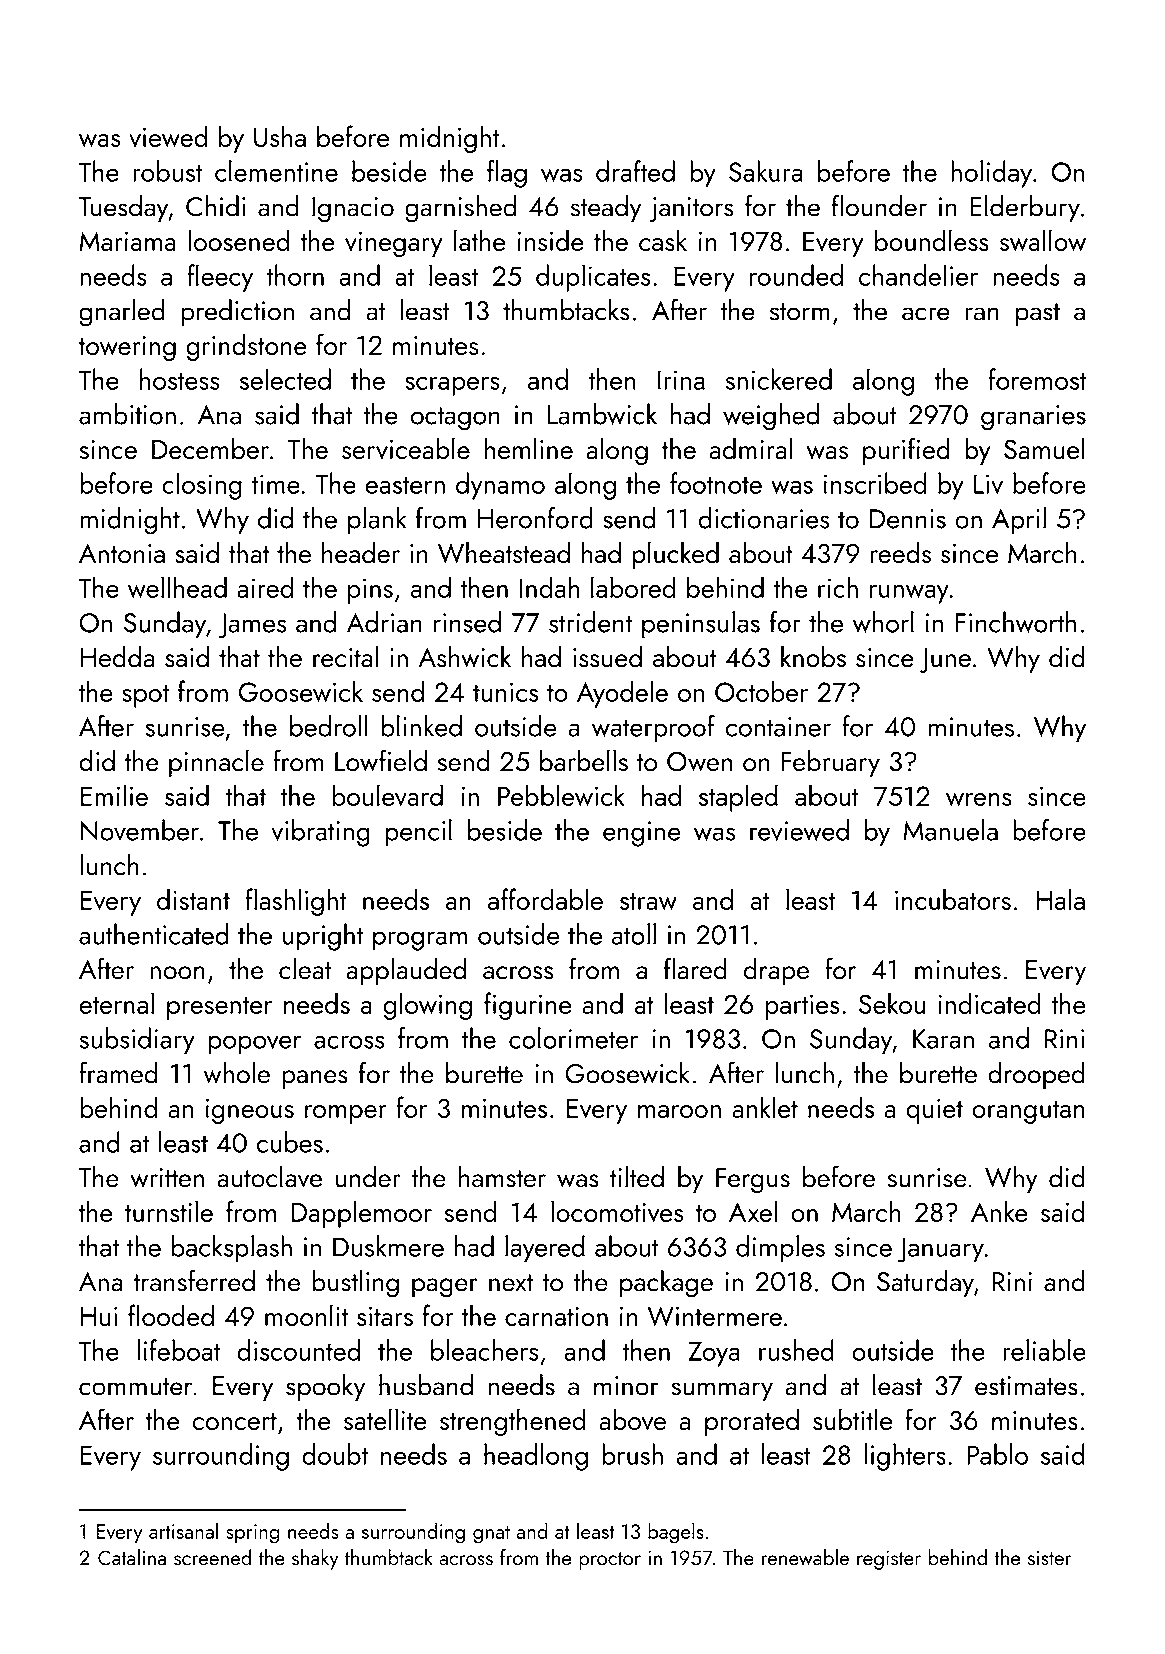  I want to click on Sakura, so click(765, 171).
